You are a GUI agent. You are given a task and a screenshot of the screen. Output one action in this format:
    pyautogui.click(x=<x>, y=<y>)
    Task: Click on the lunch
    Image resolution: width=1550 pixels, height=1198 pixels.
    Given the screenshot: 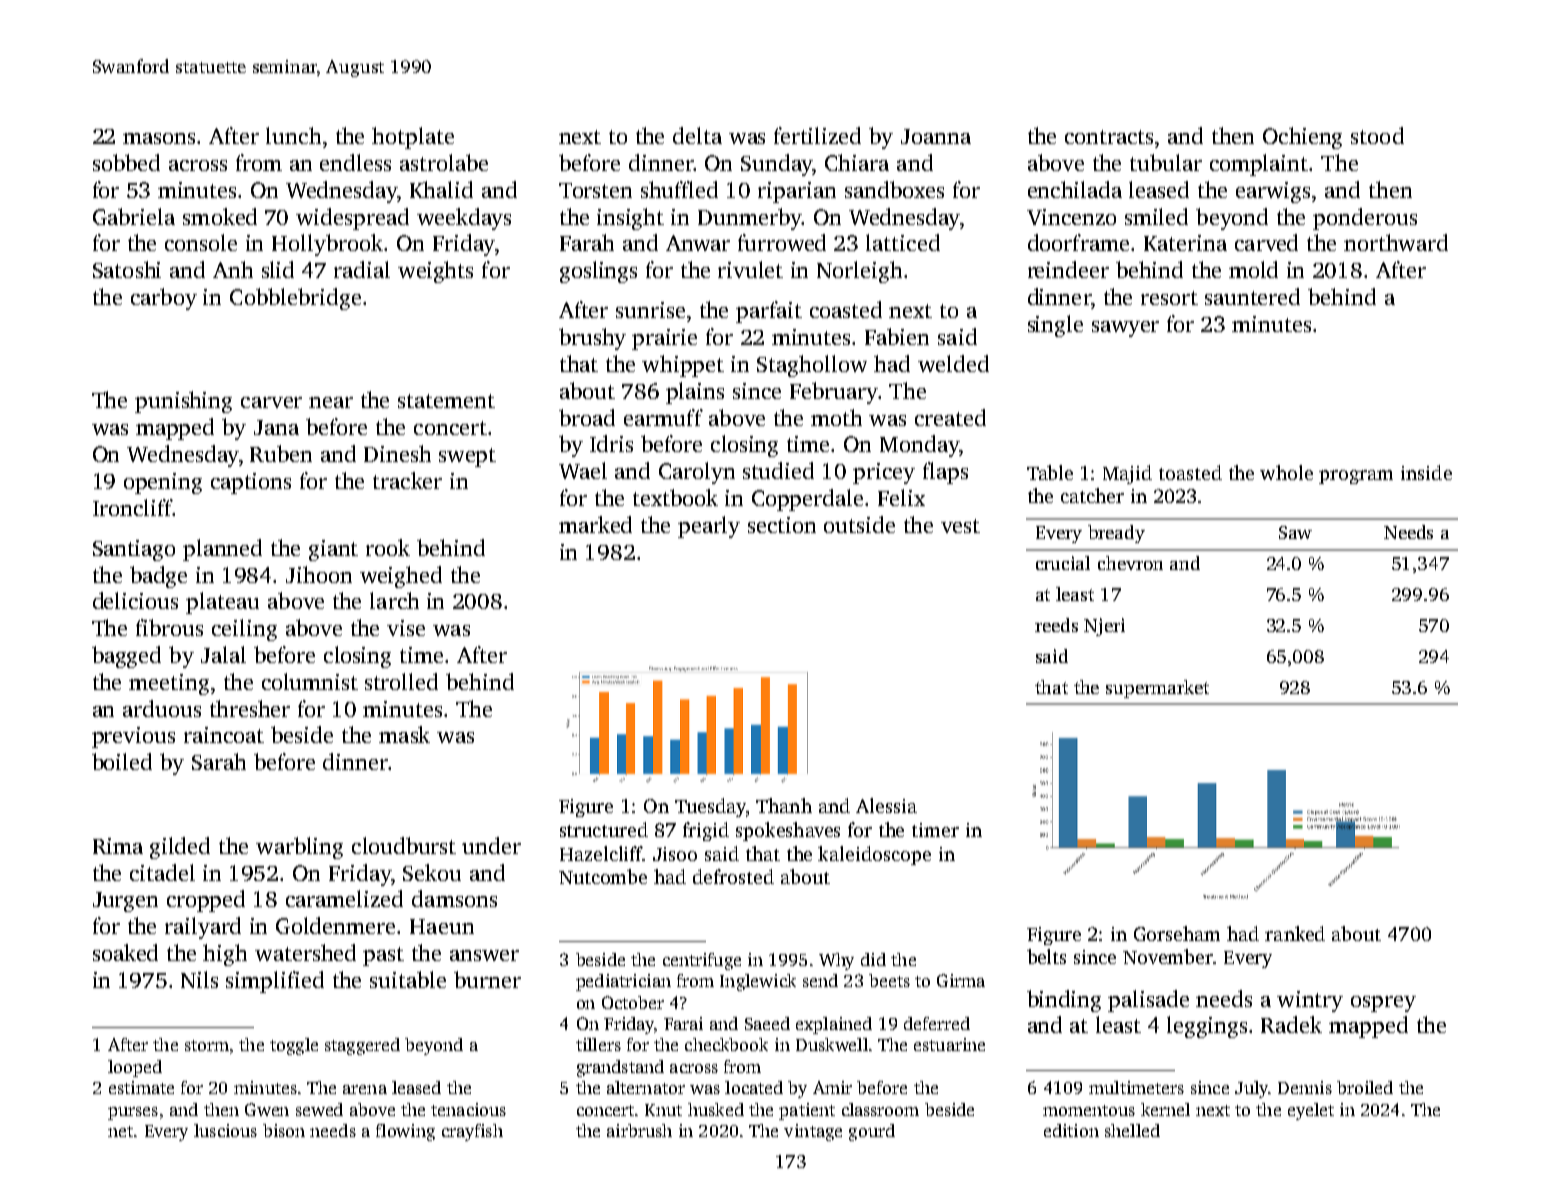 What is the action you would take?
    pyautogui.click(x=293, y=135)
